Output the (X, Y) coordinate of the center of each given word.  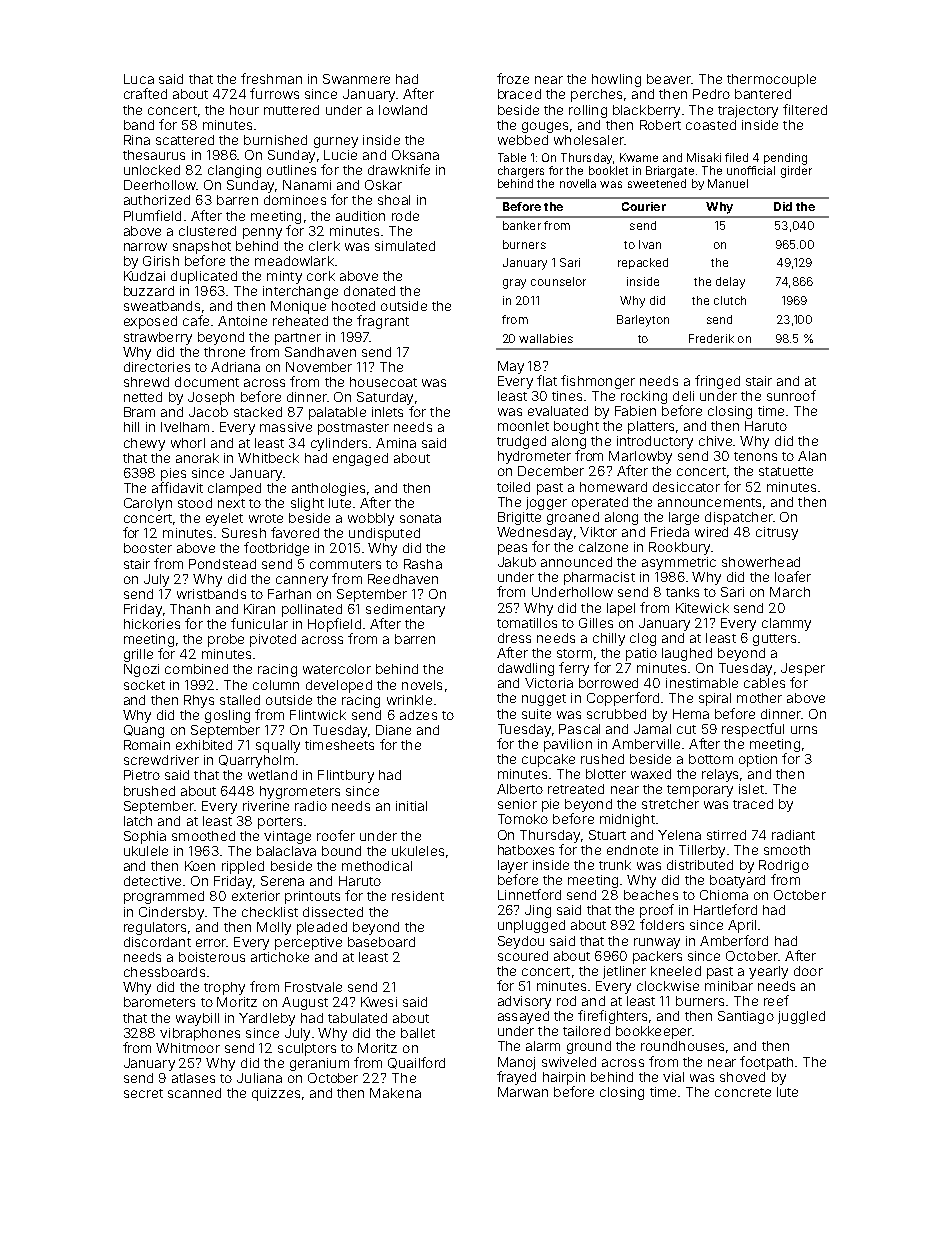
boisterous (212, 957)
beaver (669, 79)
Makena (395, 1093)
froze (513, 78)
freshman (271, 78)
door (808, 971)
